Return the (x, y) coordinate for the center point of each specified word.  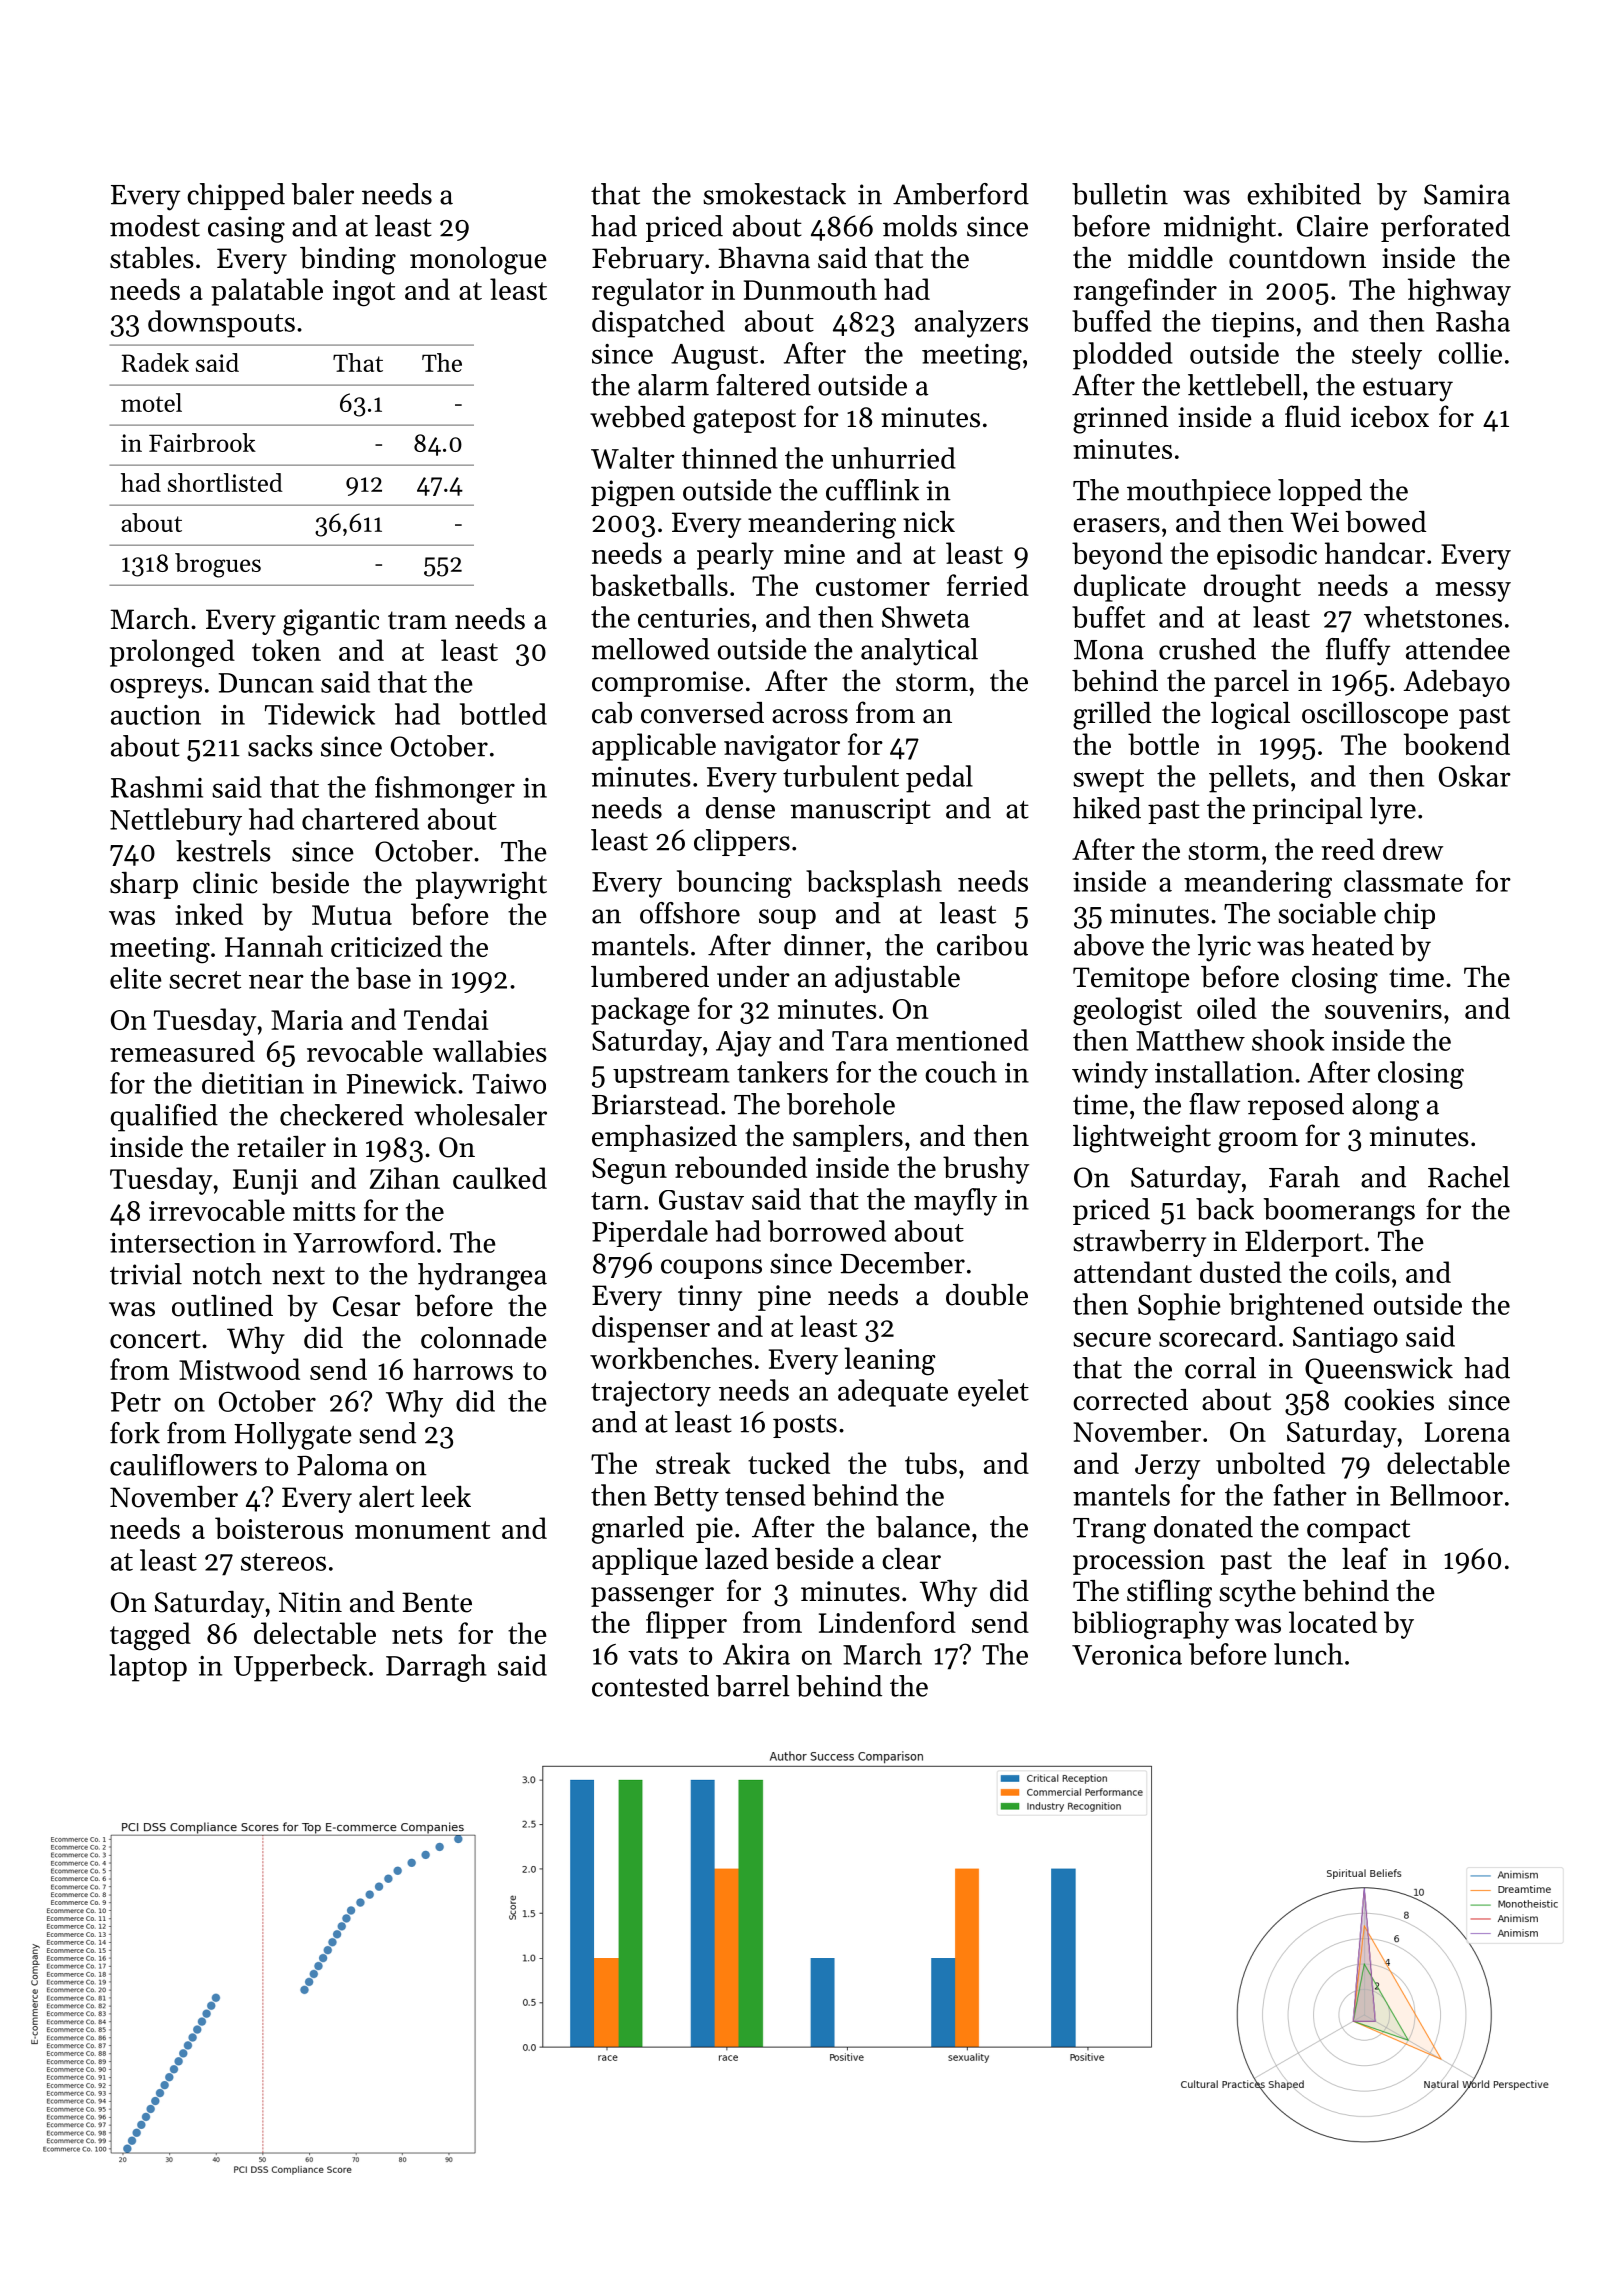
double (987, 1295)
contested (650, 1686)
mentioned (962, 1040)
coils (1362, 1272)
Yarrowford (364, 1242)
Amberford (961, 194)
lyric (1224, 948)
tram (417, 620)
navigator (782, 748)
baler (322, 194)
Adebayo (1456, 683)
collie (1470, 353)
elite (136, 978)
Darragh (436, 1668)
